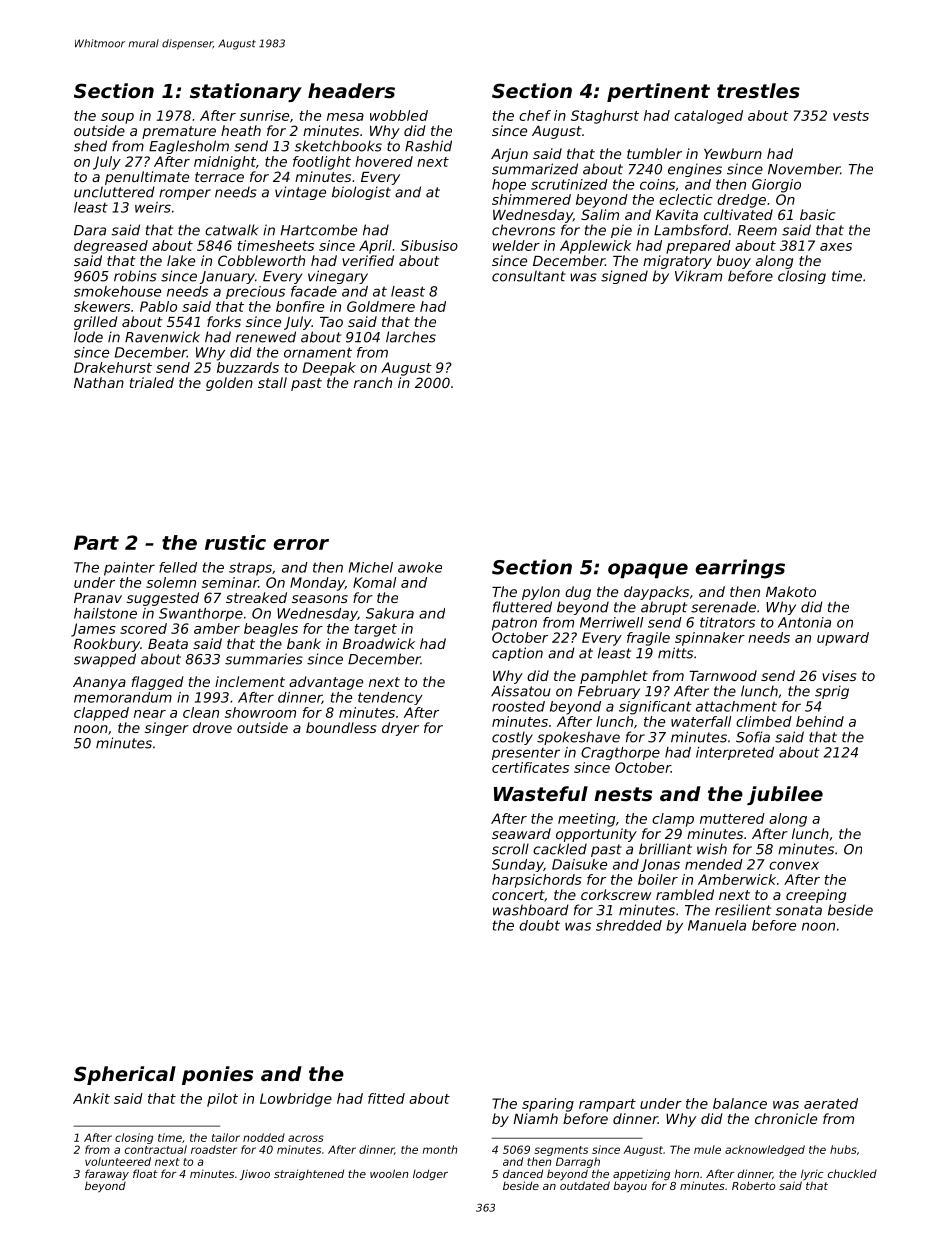  I want to click on axes, so click(836, 247).
